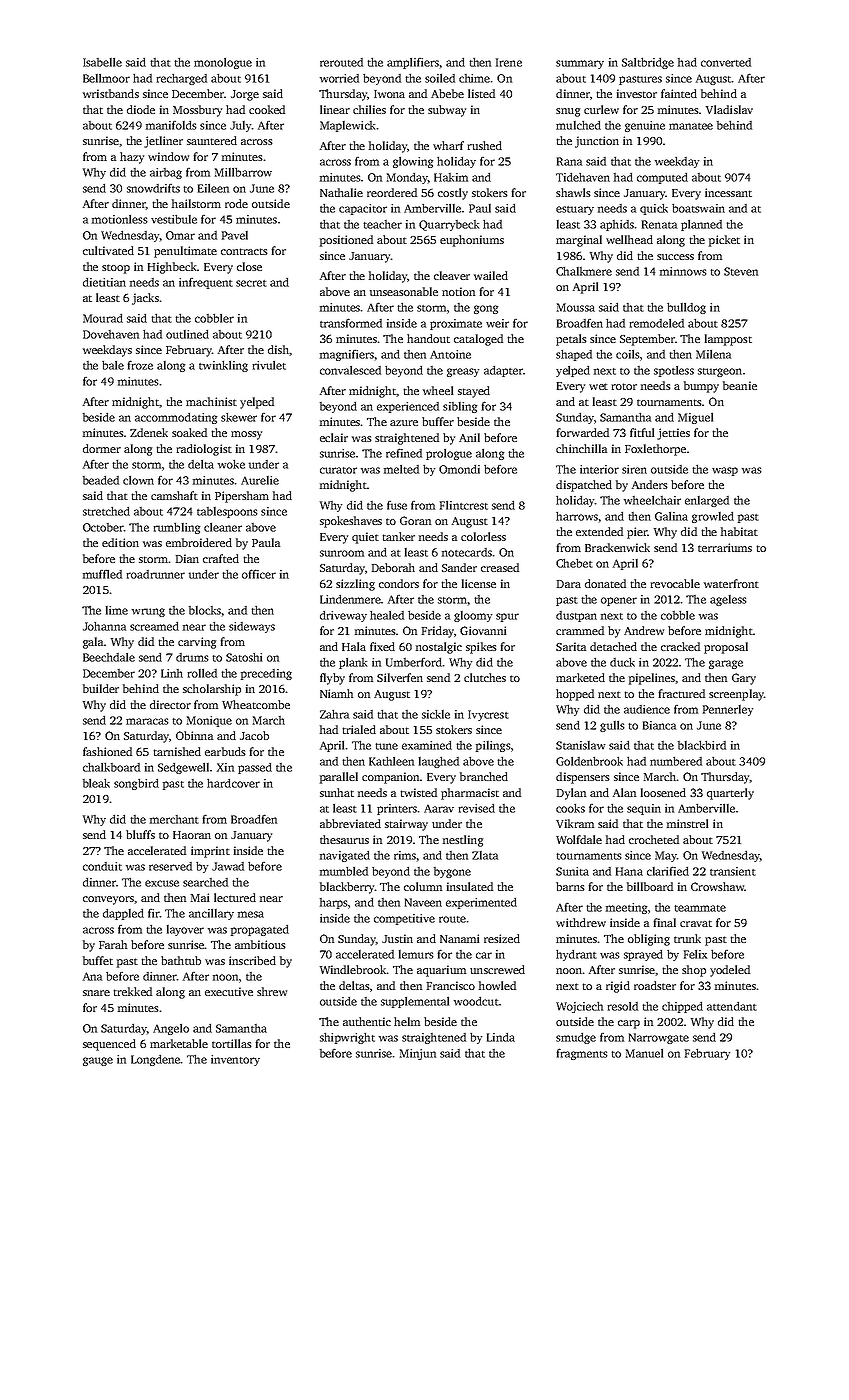 This screenshot has height=1400, width=849. I want to click on rushed, so click(485, 145).
